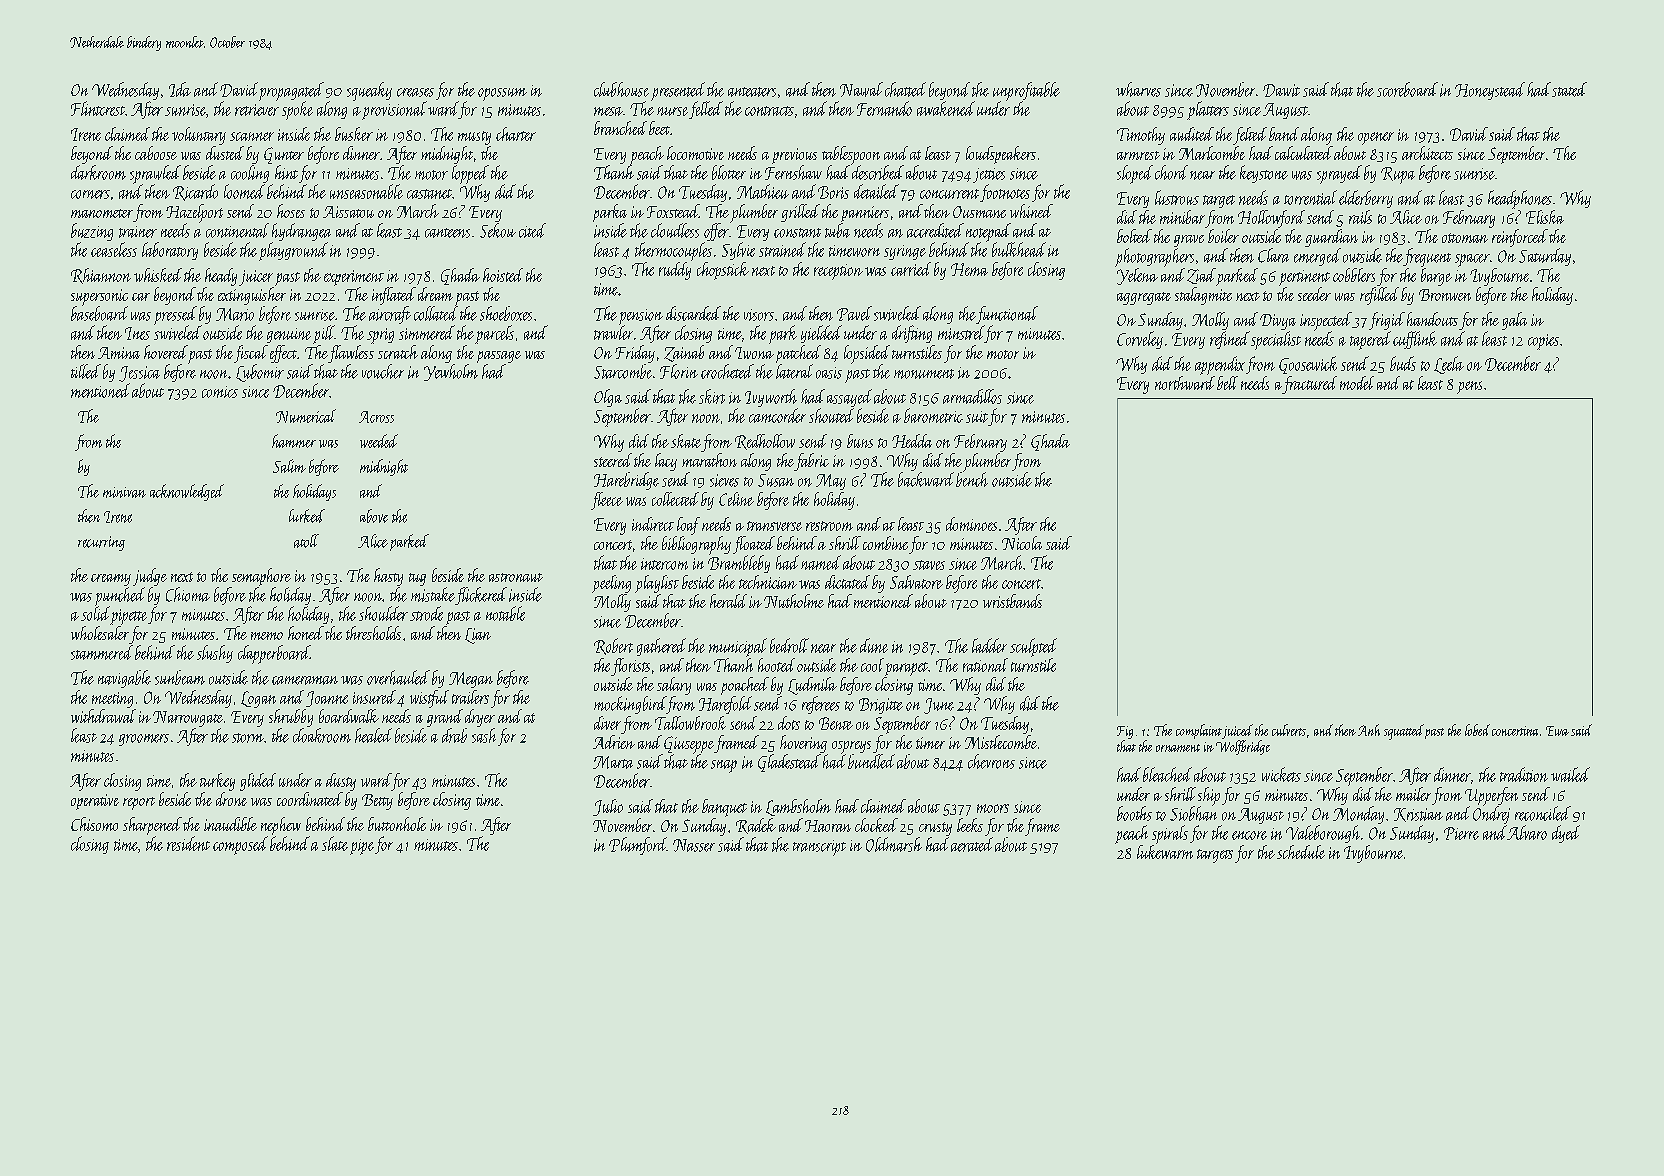 This document has width=1664, height=1176. What do you see at coordinates (374, 516) in the document?
I see `above` at bounding box center [374, 516].
